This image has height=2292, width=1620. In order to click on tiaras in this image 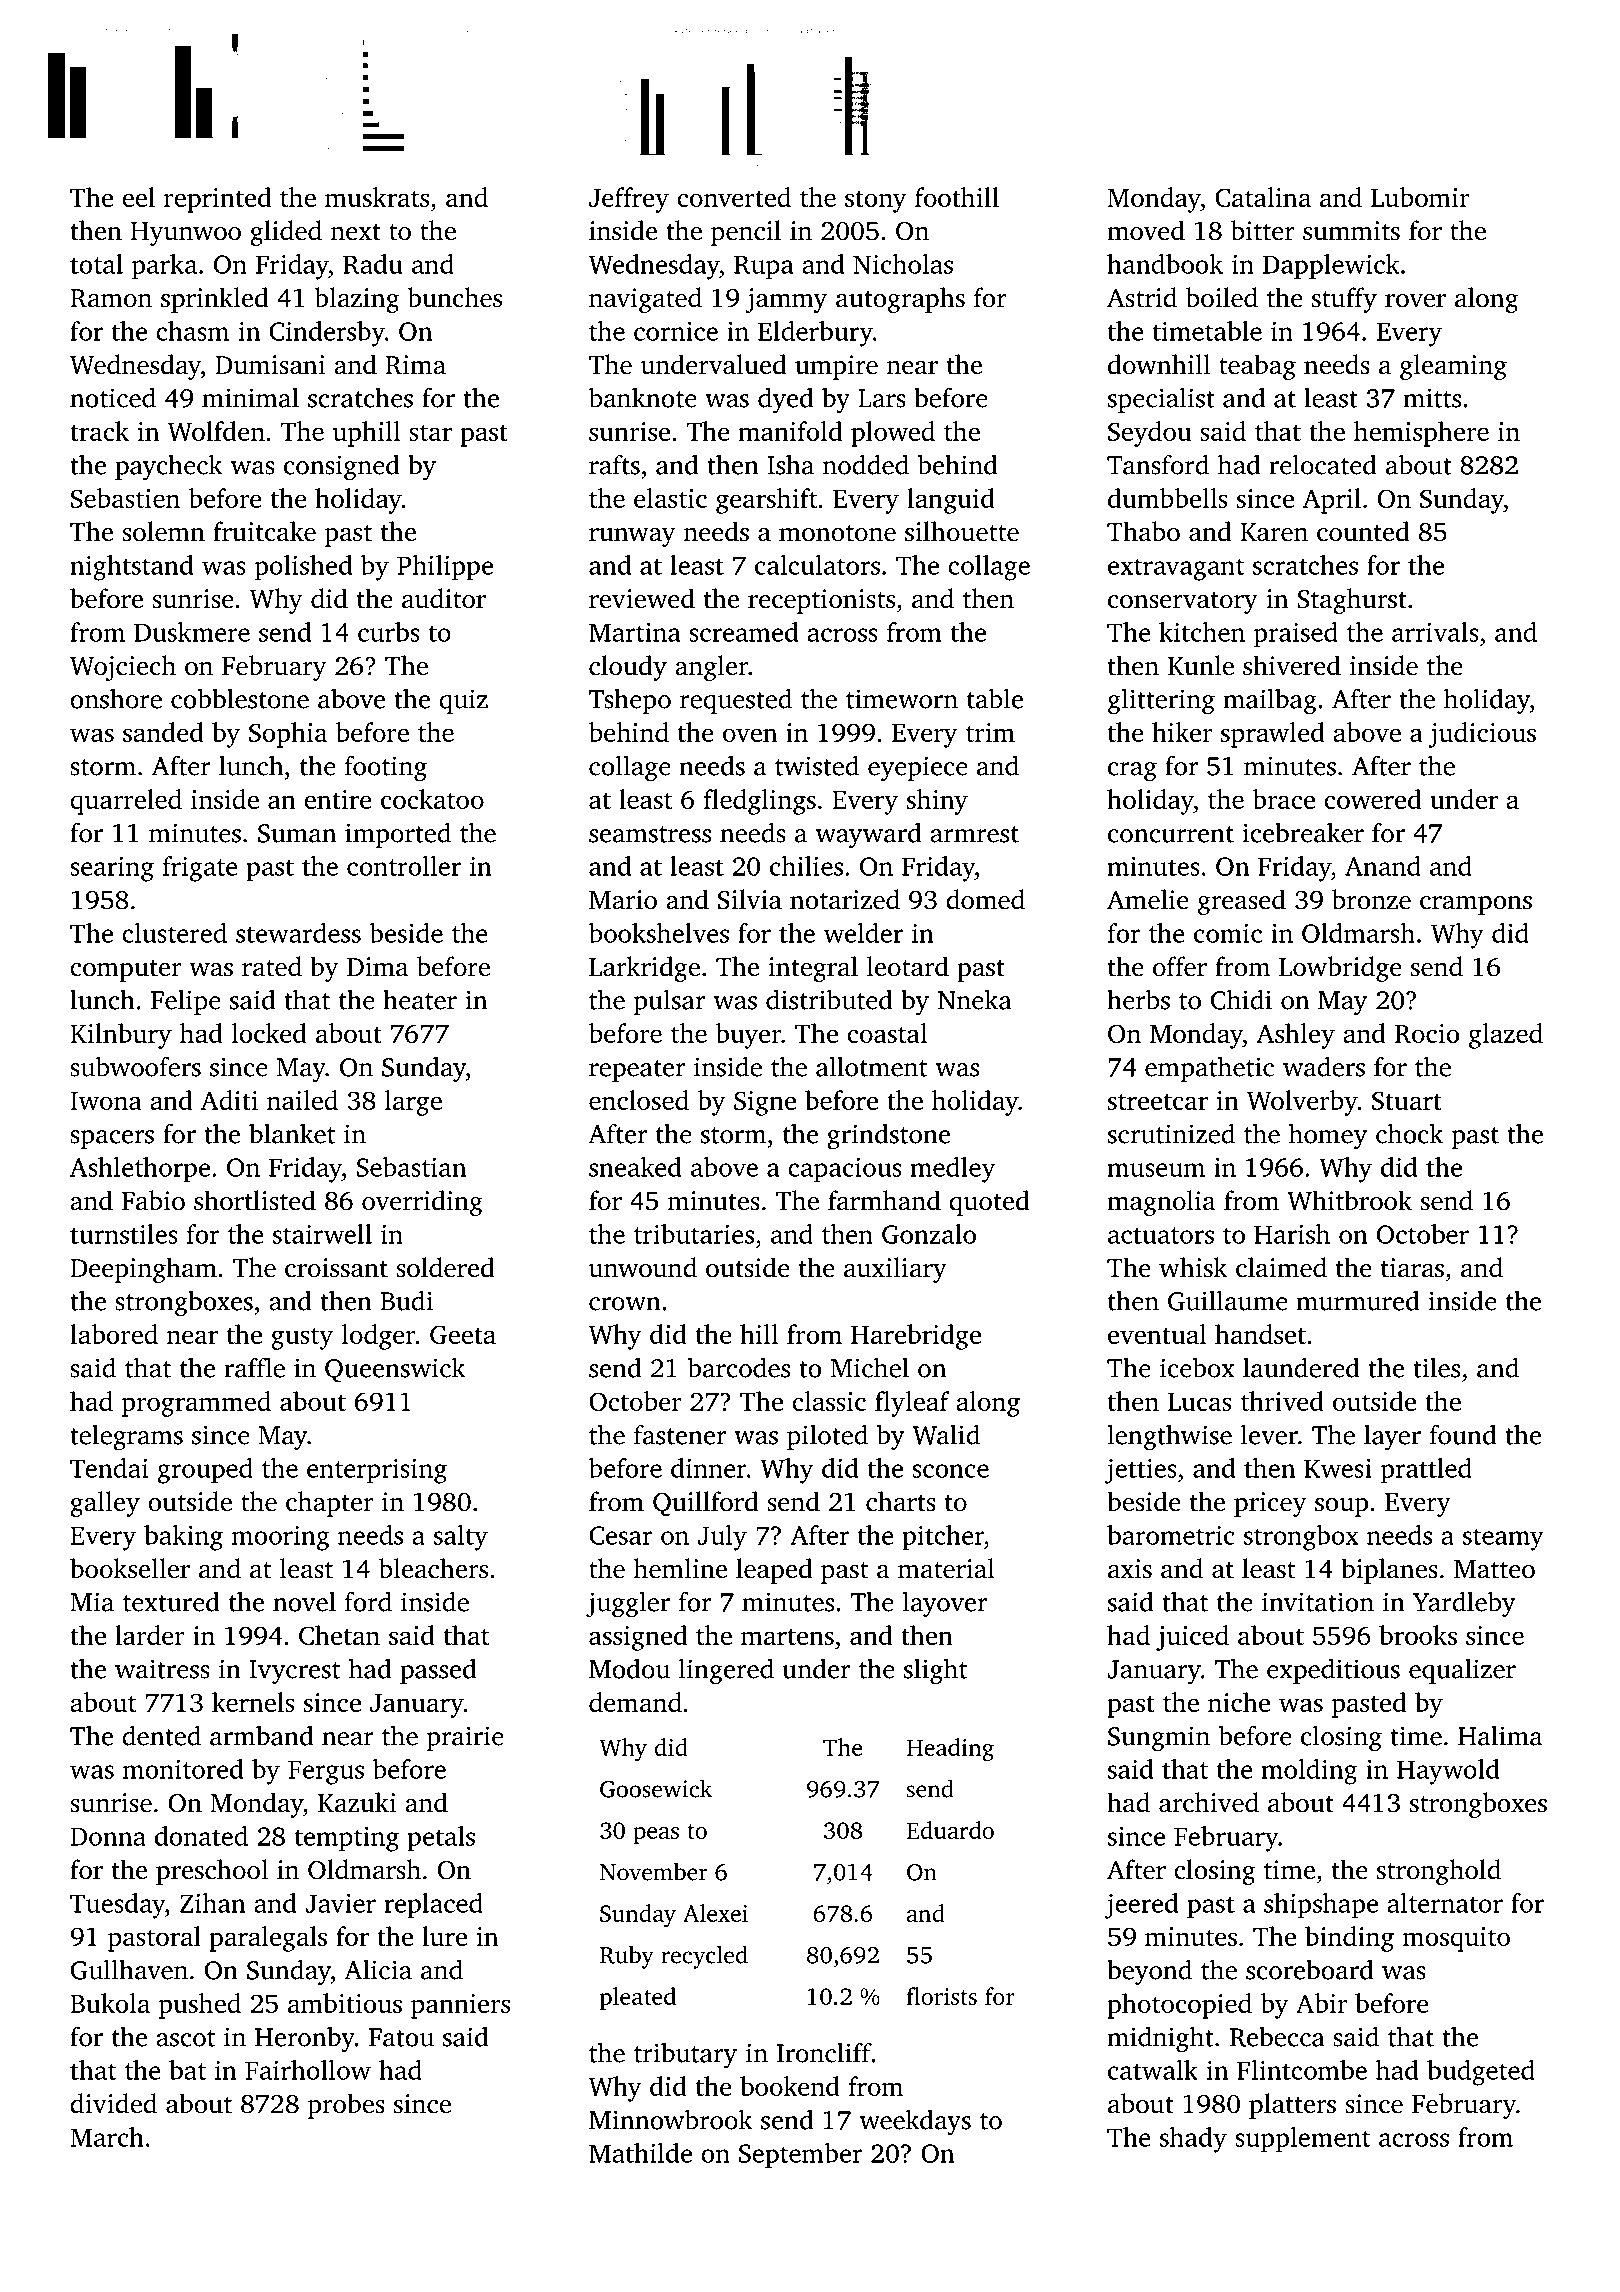, I will do `click(1412, 1268)`.
